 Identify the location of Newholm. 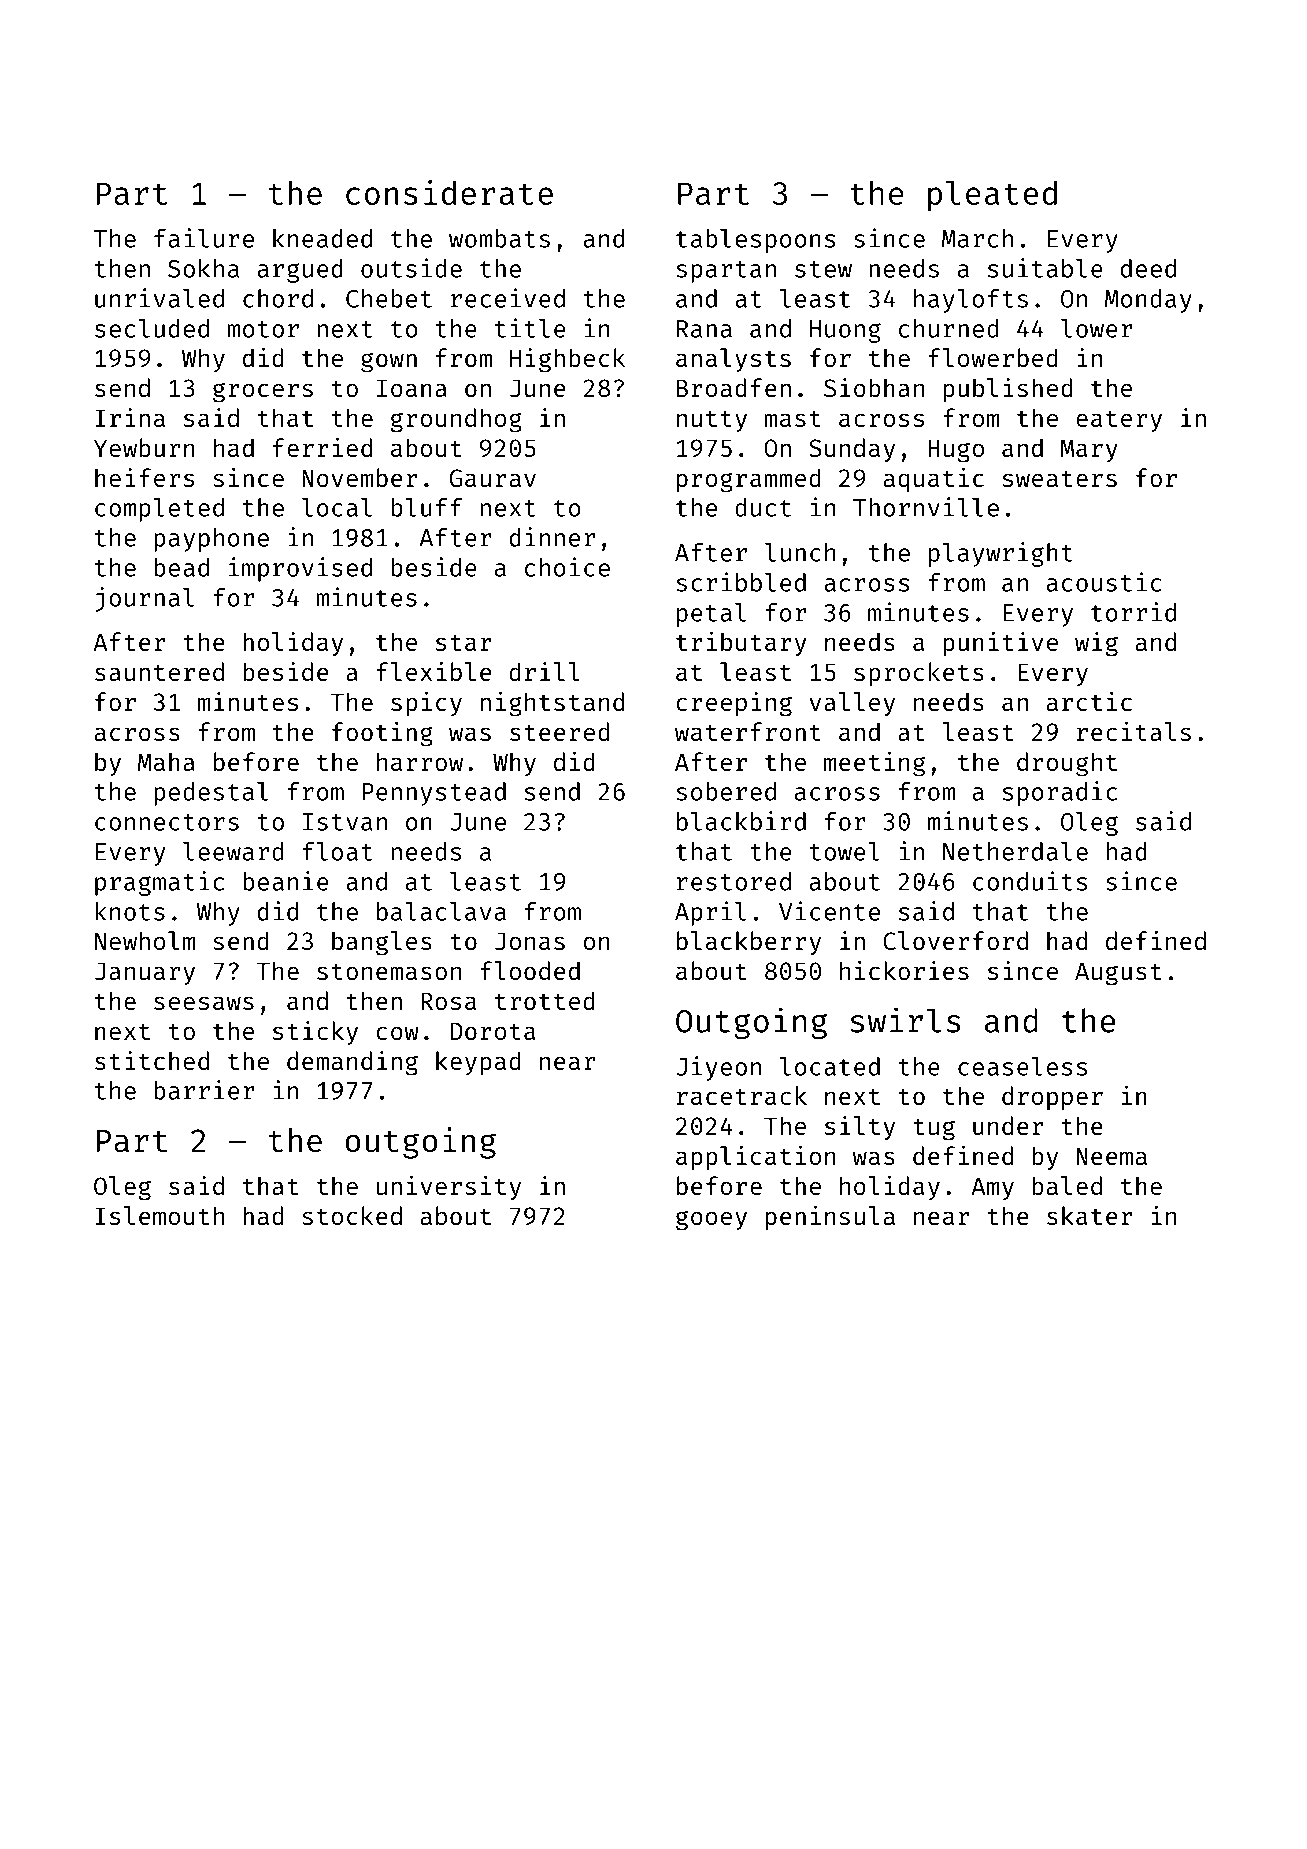
(145, 940).
